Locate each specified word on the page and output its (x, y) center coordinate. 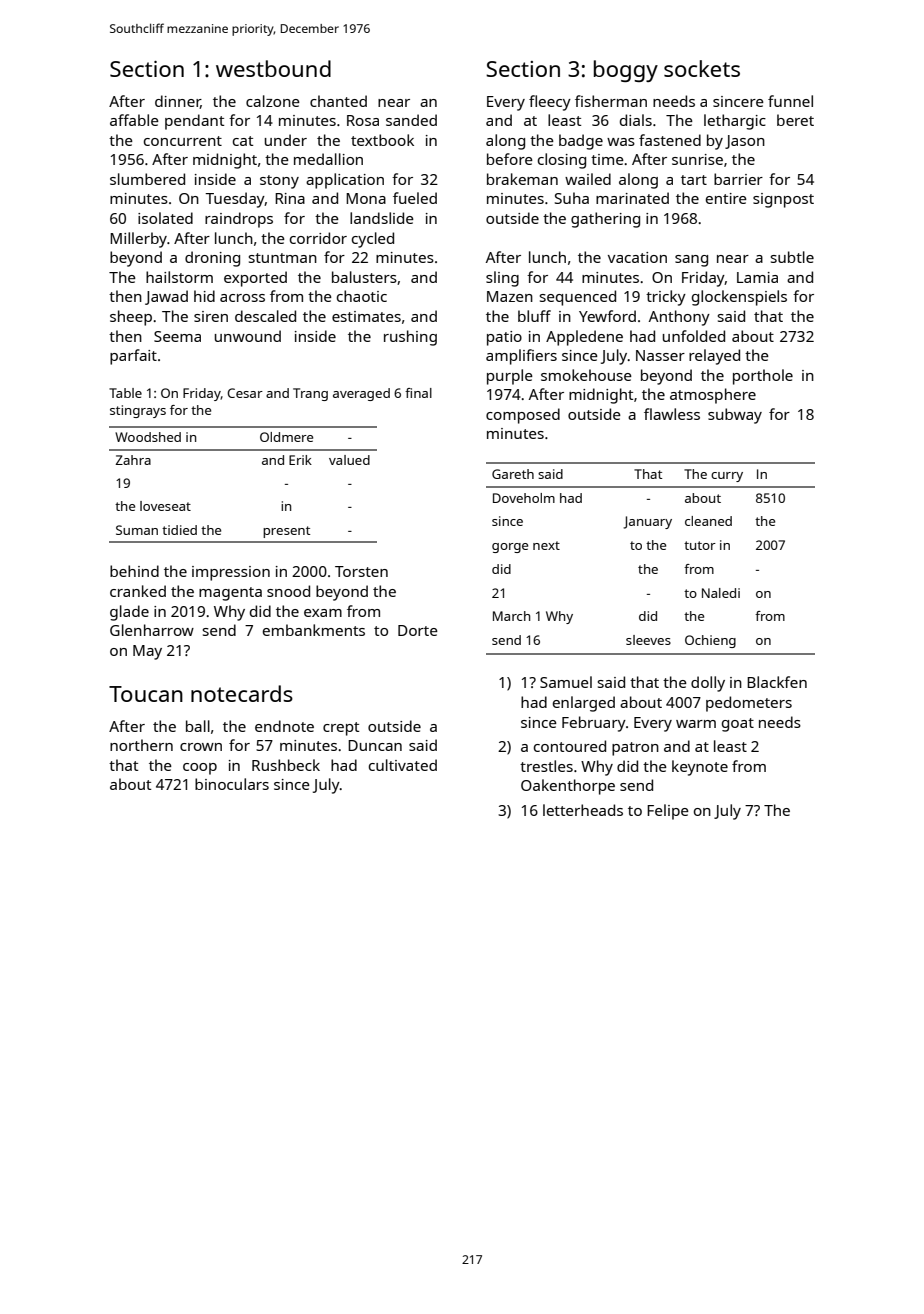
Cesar (245, 393)
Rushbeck (286, 765)
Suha (572, 198)
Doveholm (524, 498)
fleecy (550, 103)
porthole (763, 377)
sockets (702, 68)
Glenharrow (152, 630)
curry (727, 477)
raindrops (239, 220)
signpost (783, 200)
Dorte (418, 630)
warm (696, 724)
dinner (178, 102)
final (418, 393)
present (286, 532)
